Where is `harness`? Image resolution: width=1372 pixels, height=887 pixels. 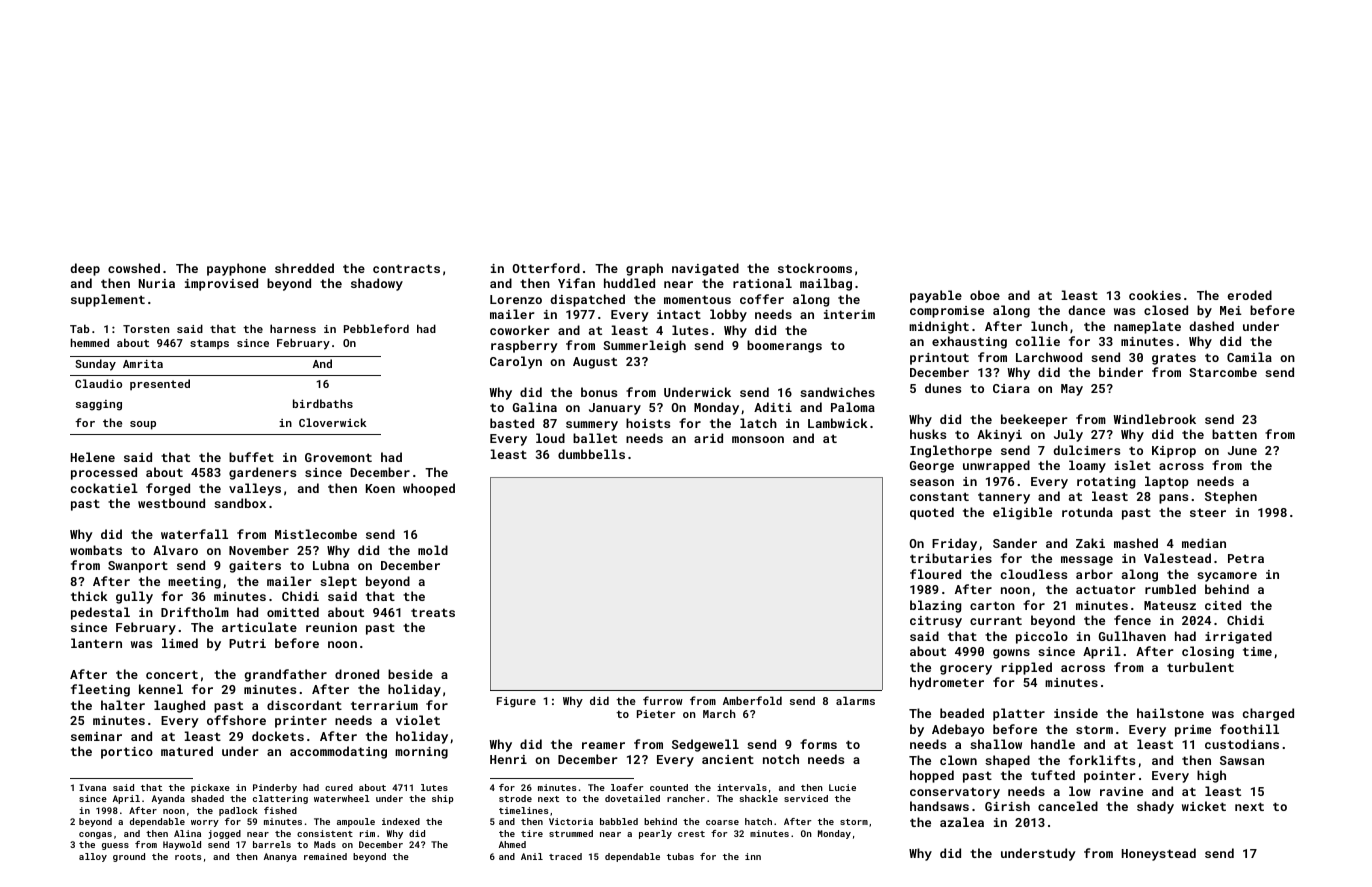
harness is located at coordinates (293, 328).
